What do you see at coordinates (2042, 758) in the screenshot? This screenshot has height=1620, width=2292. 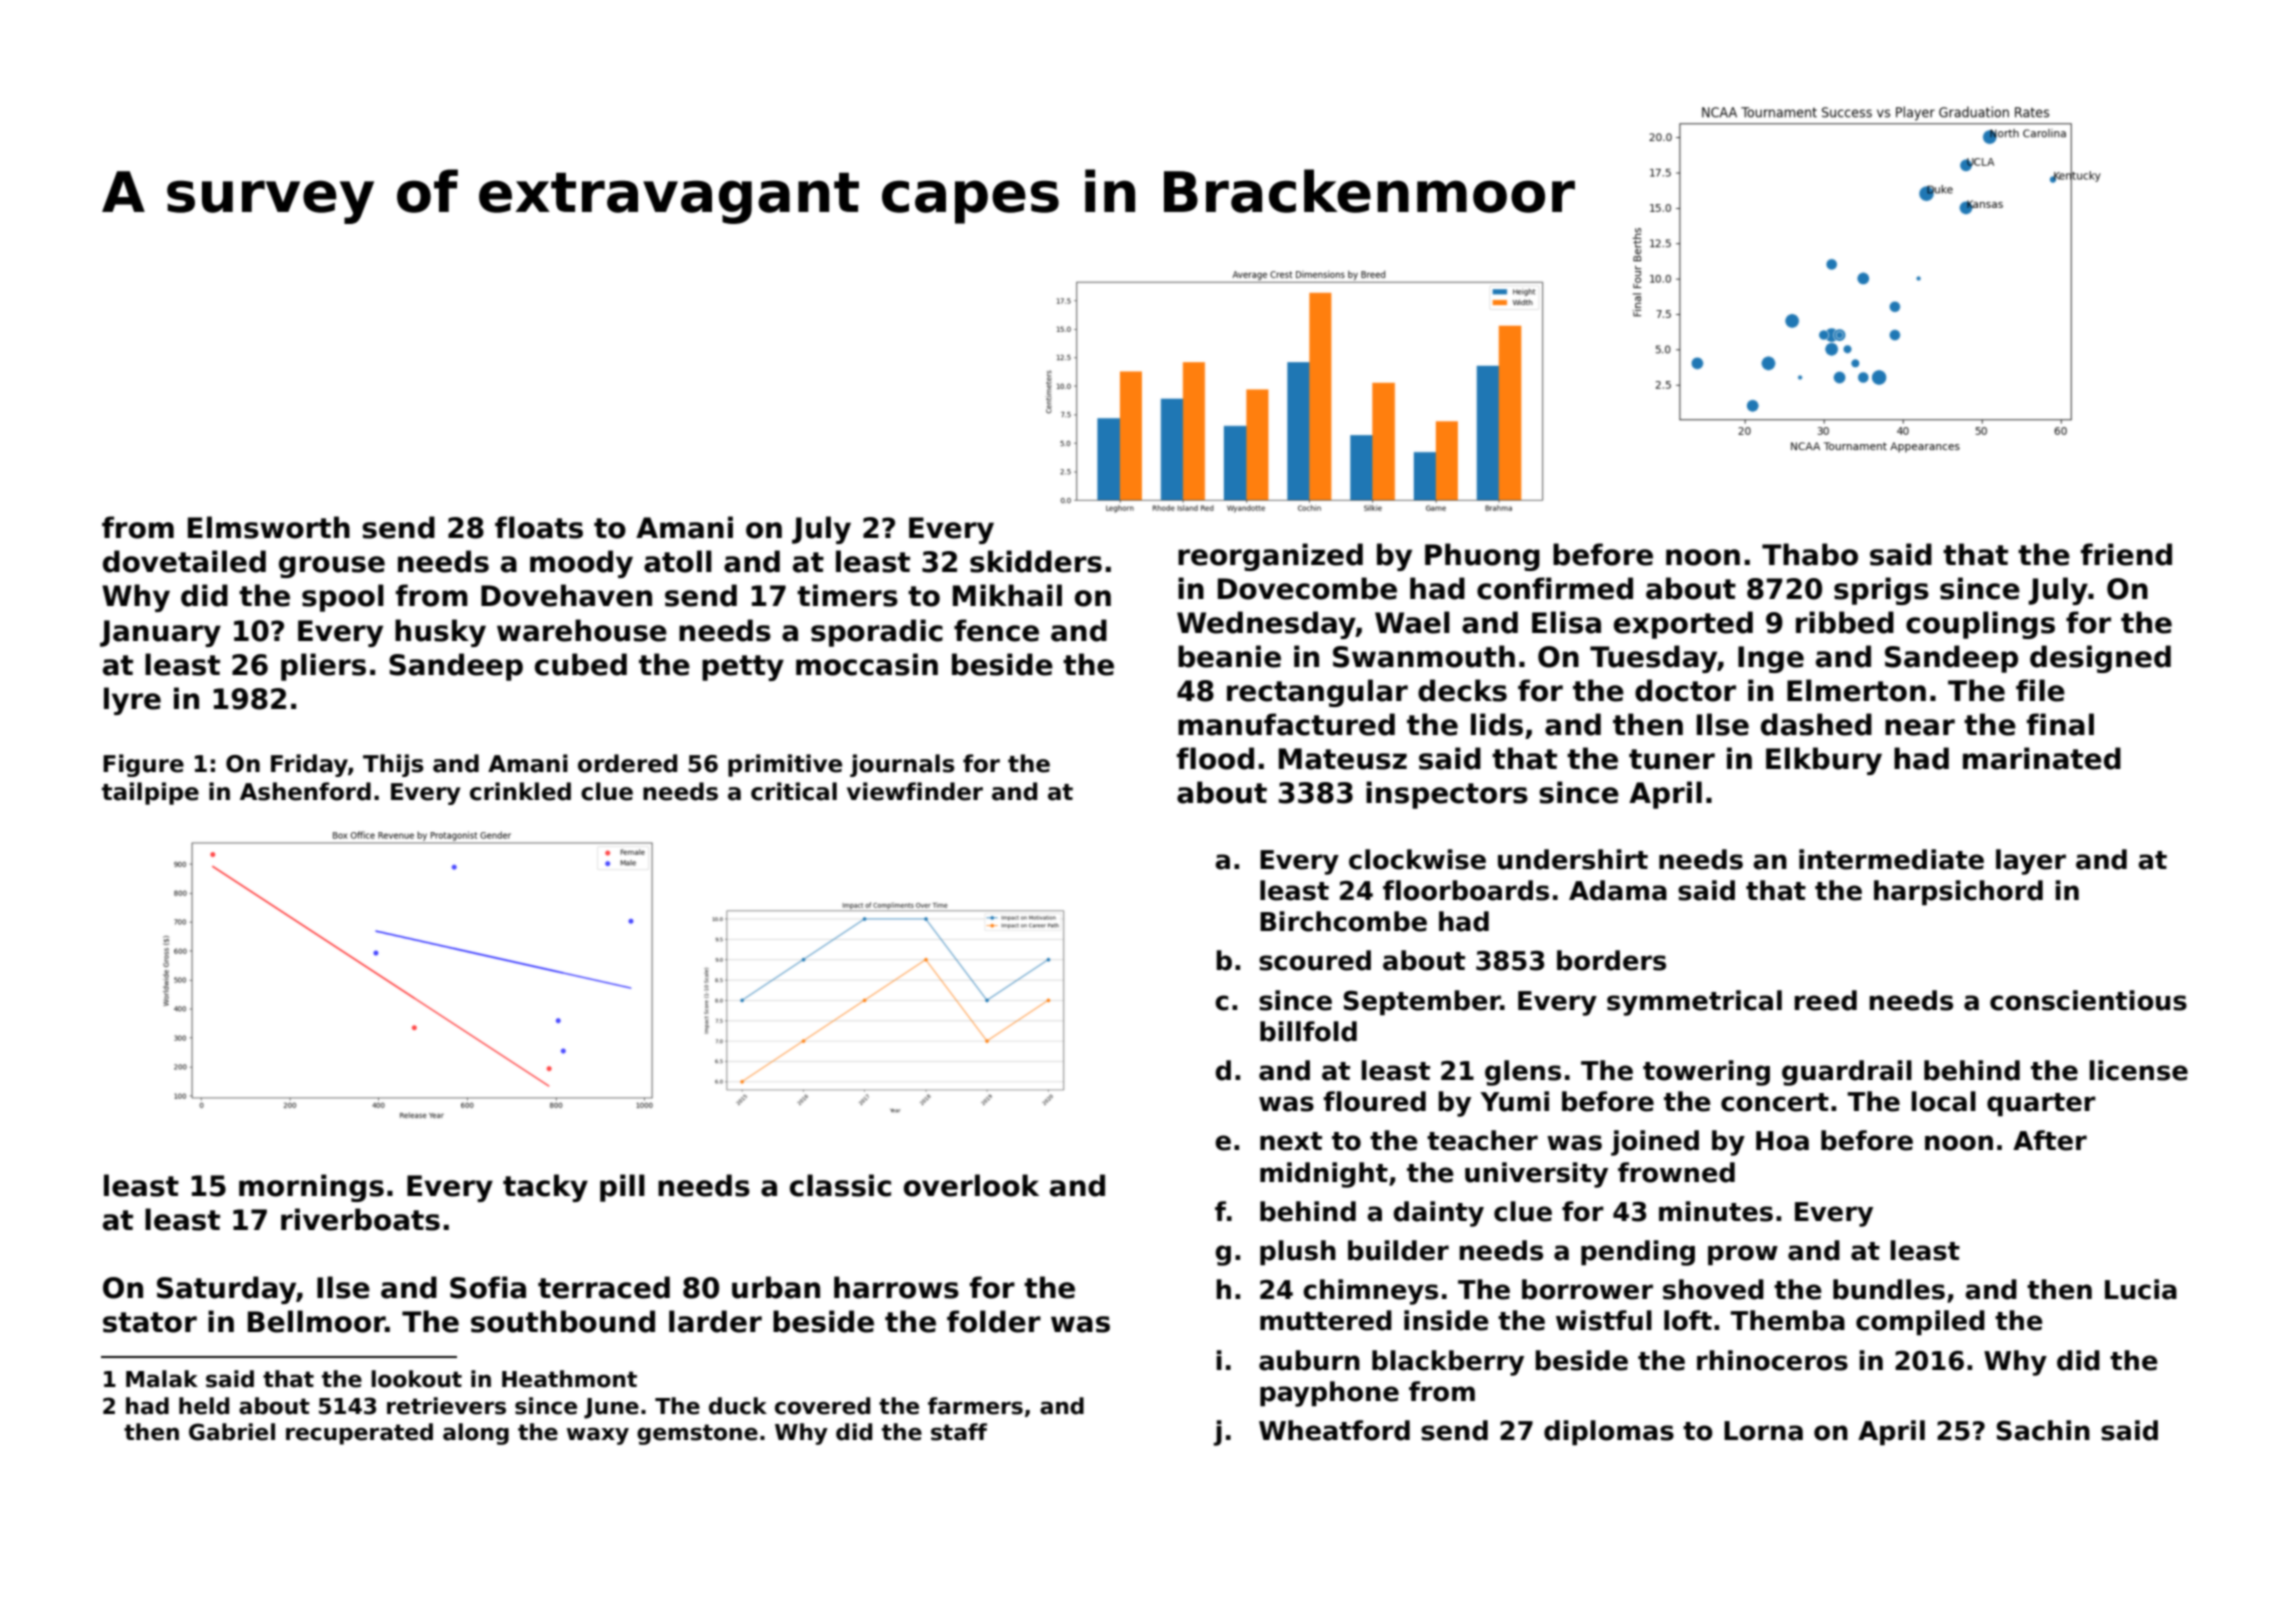 I see `marinated` at bounding box center [2042, 758].
